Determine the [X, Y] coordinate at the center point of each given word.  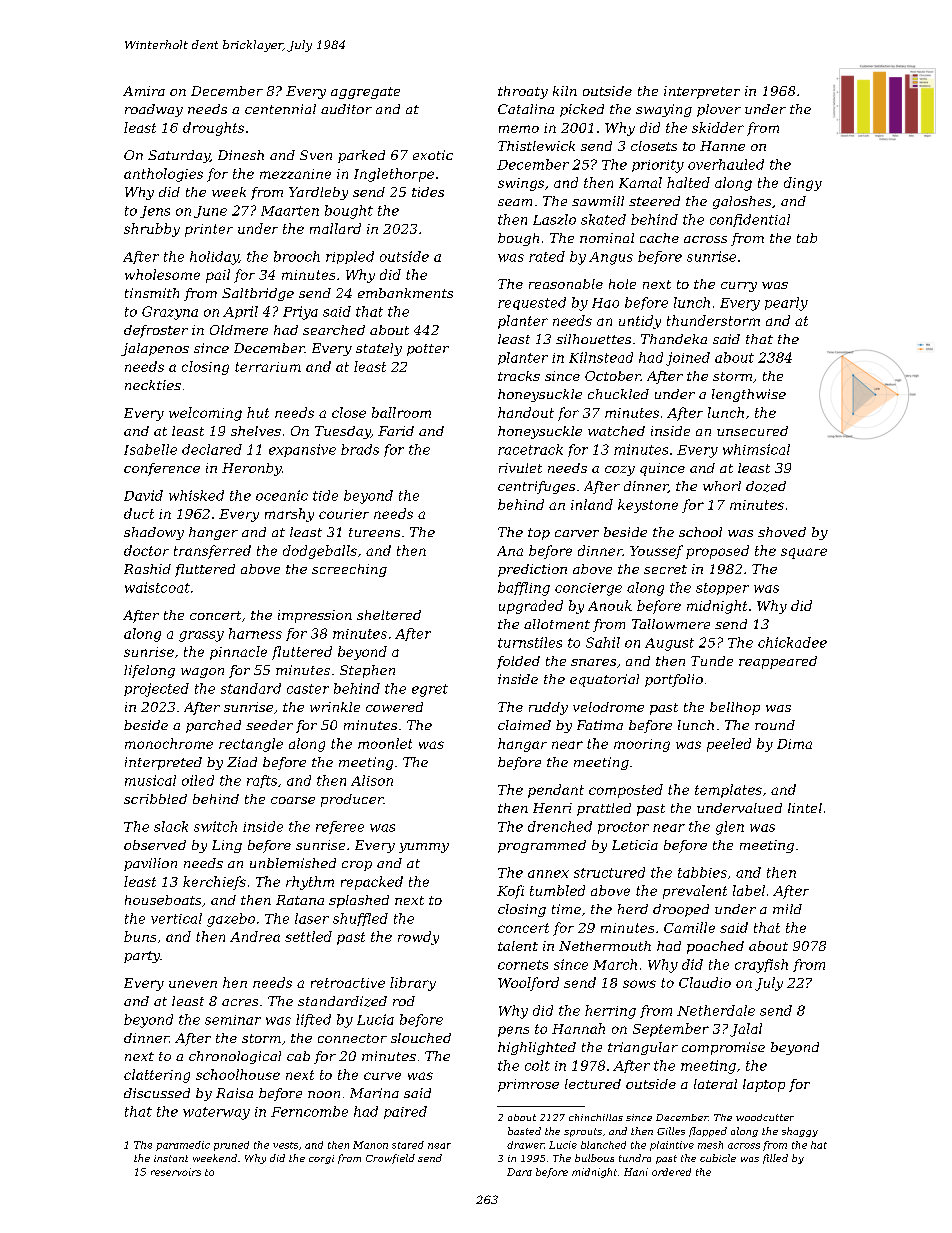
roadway [154, 110]
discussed [157, 1093]
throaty [523, 92]
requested [532, 303]
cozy [620, 471]
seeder [269, 725]
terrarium [268, 367]
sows [639, 984]
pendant [556, 791]
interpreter [702, 92]
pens [513, 1031]
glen [730, 828]
